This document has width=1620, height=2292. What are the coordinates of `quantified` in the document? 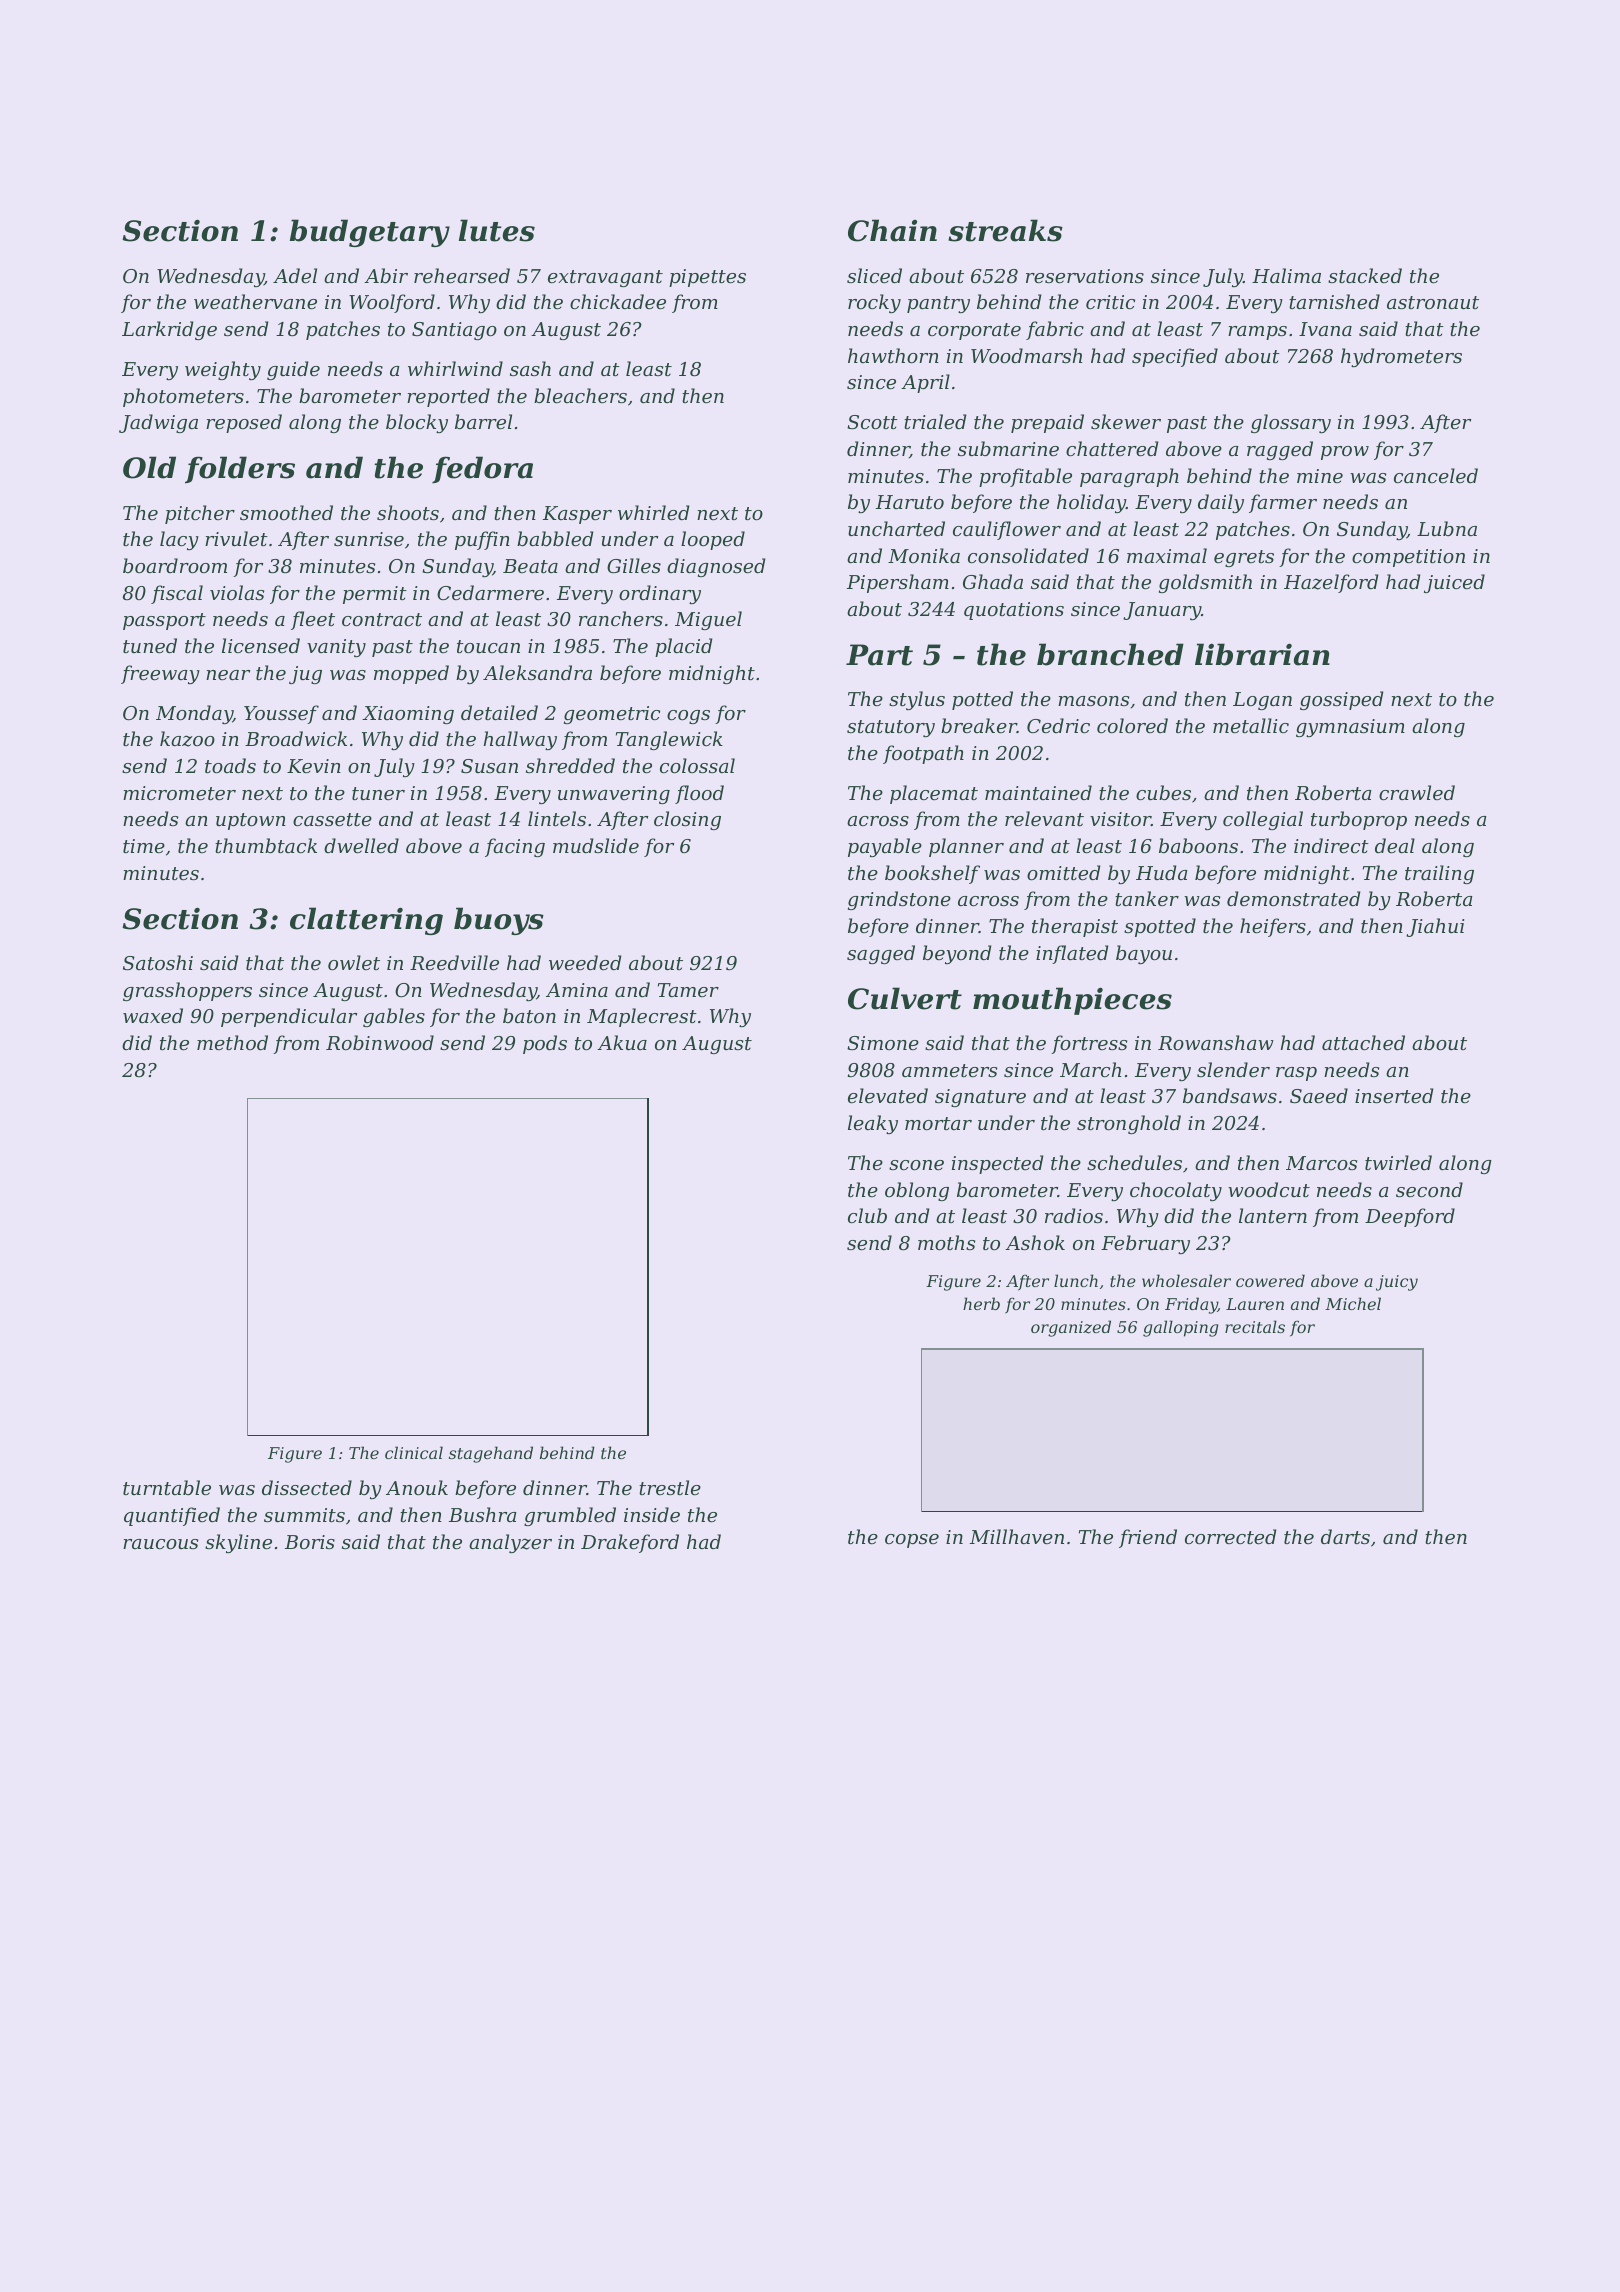 It's located at (172, 1516).
